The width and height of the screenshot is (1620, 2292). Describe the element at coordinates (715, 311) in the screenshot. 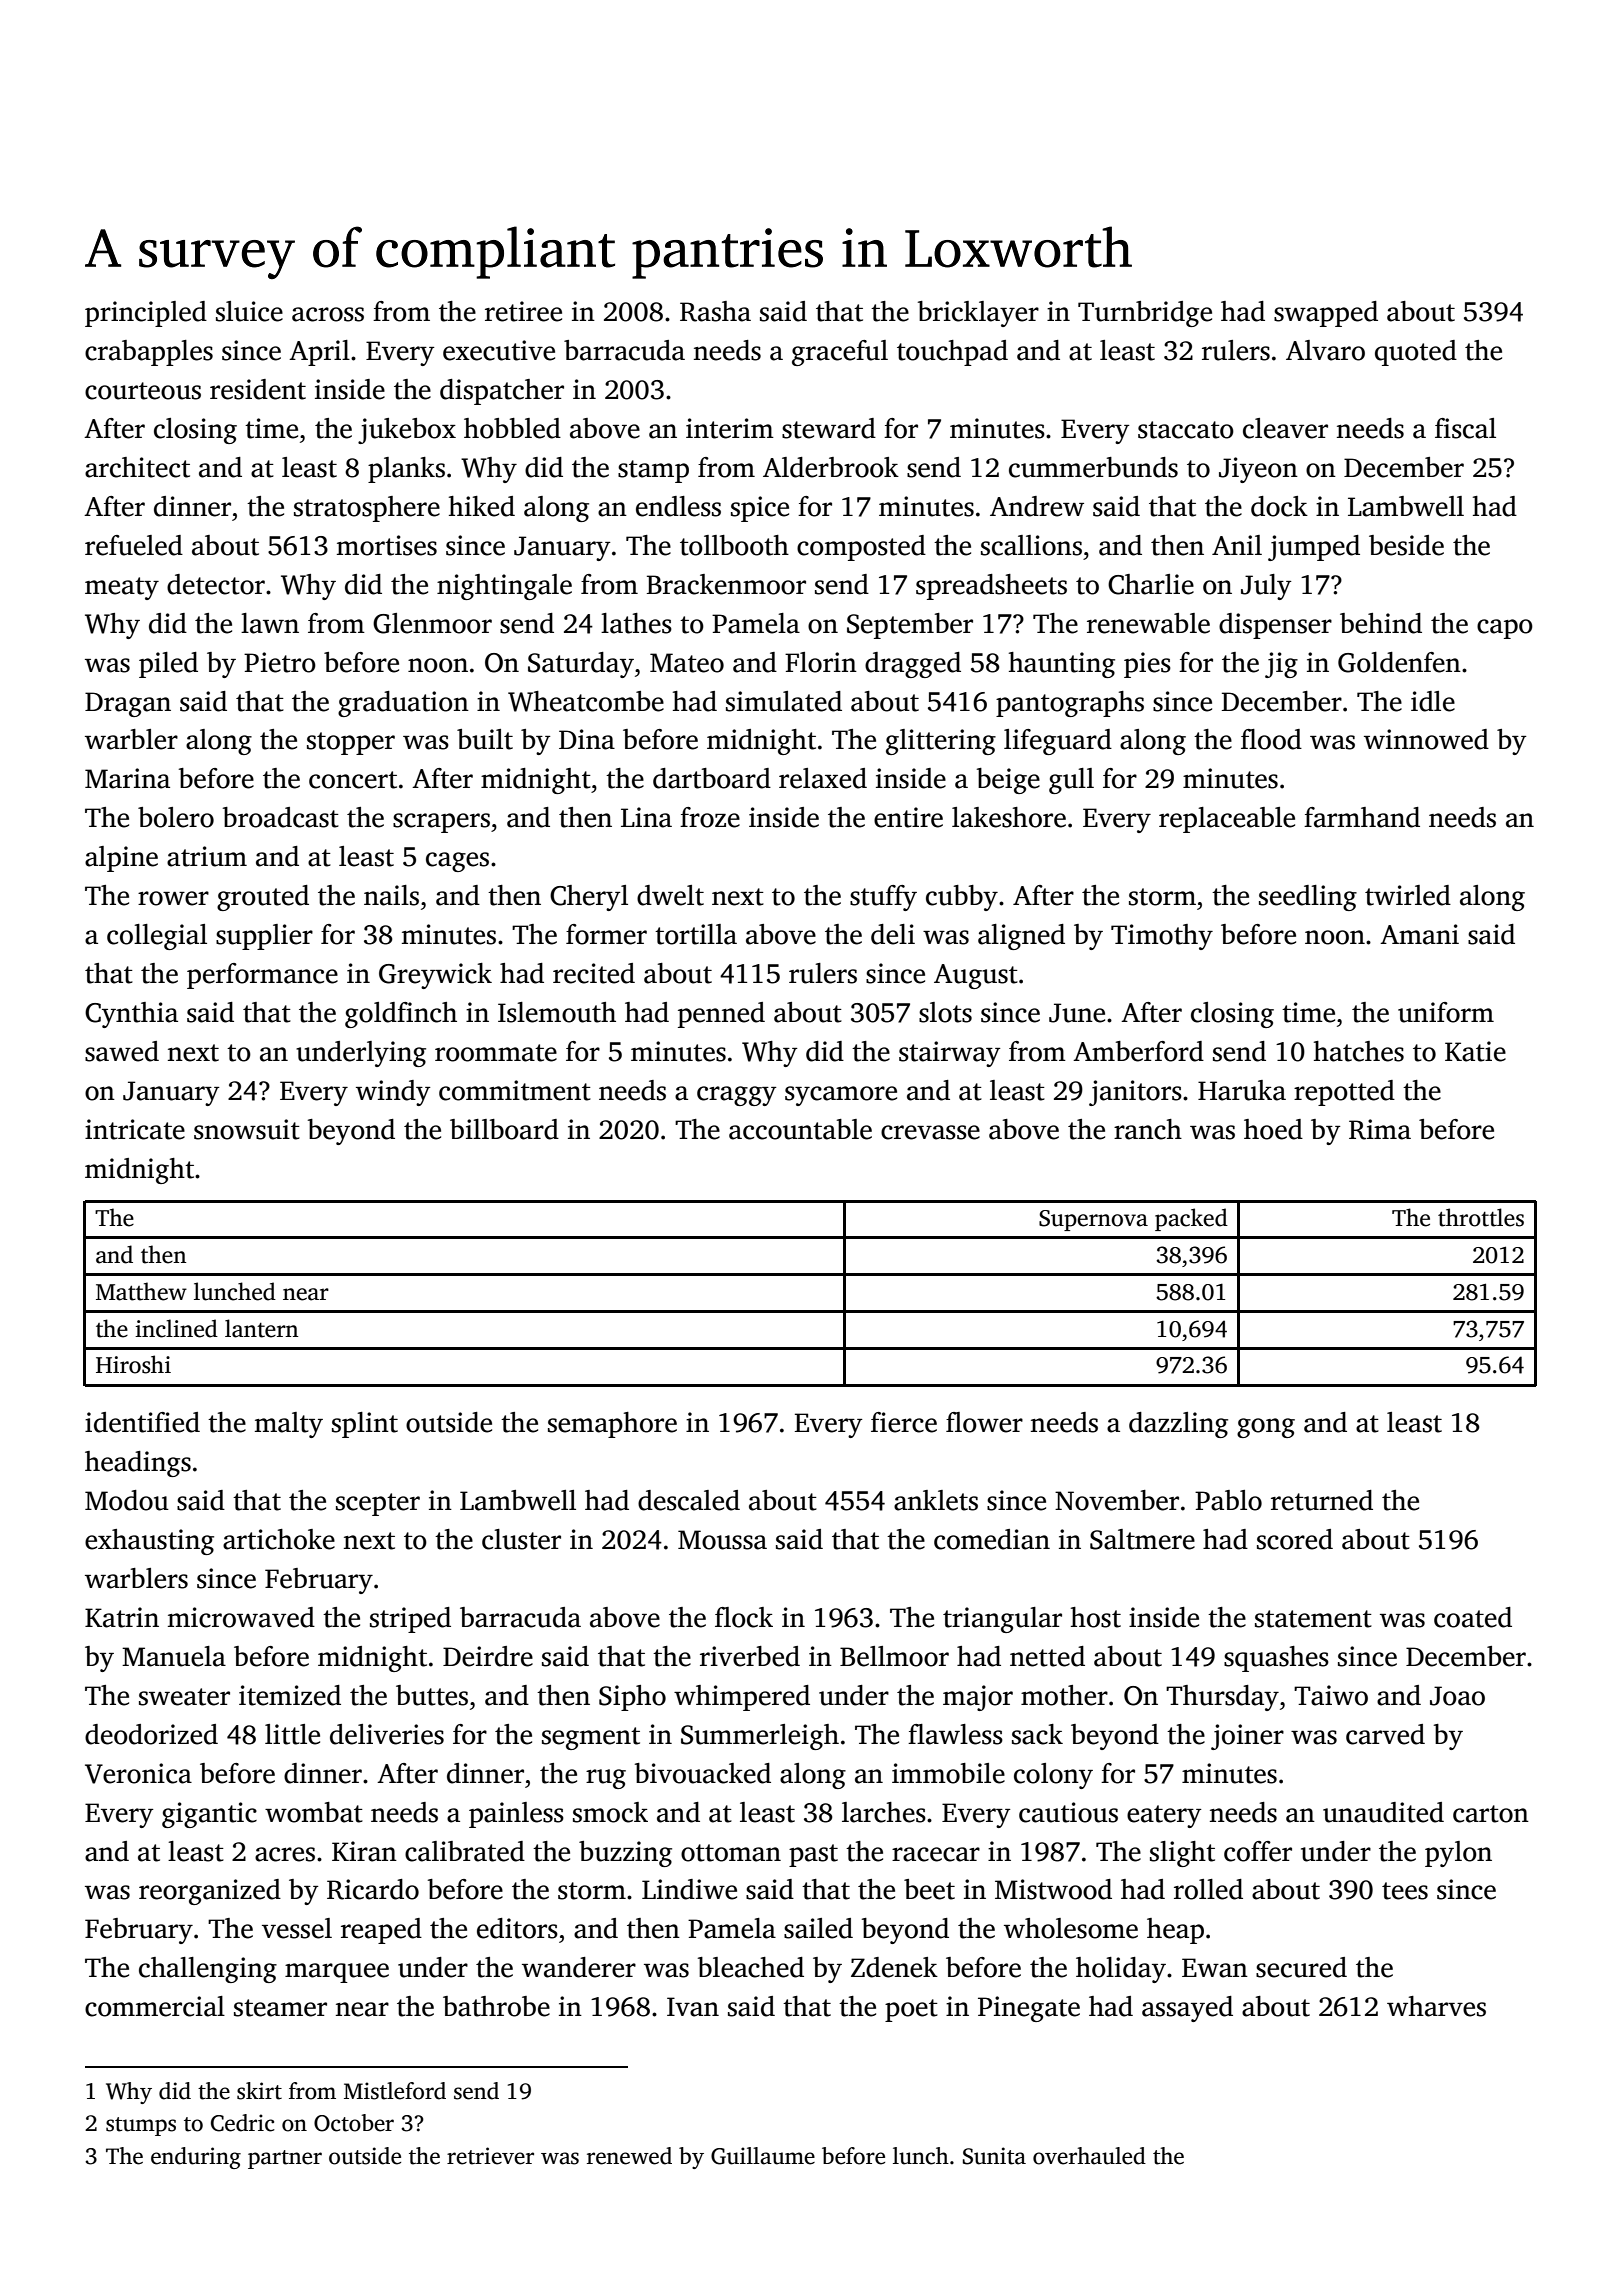

I see `Rasha` at that location.
